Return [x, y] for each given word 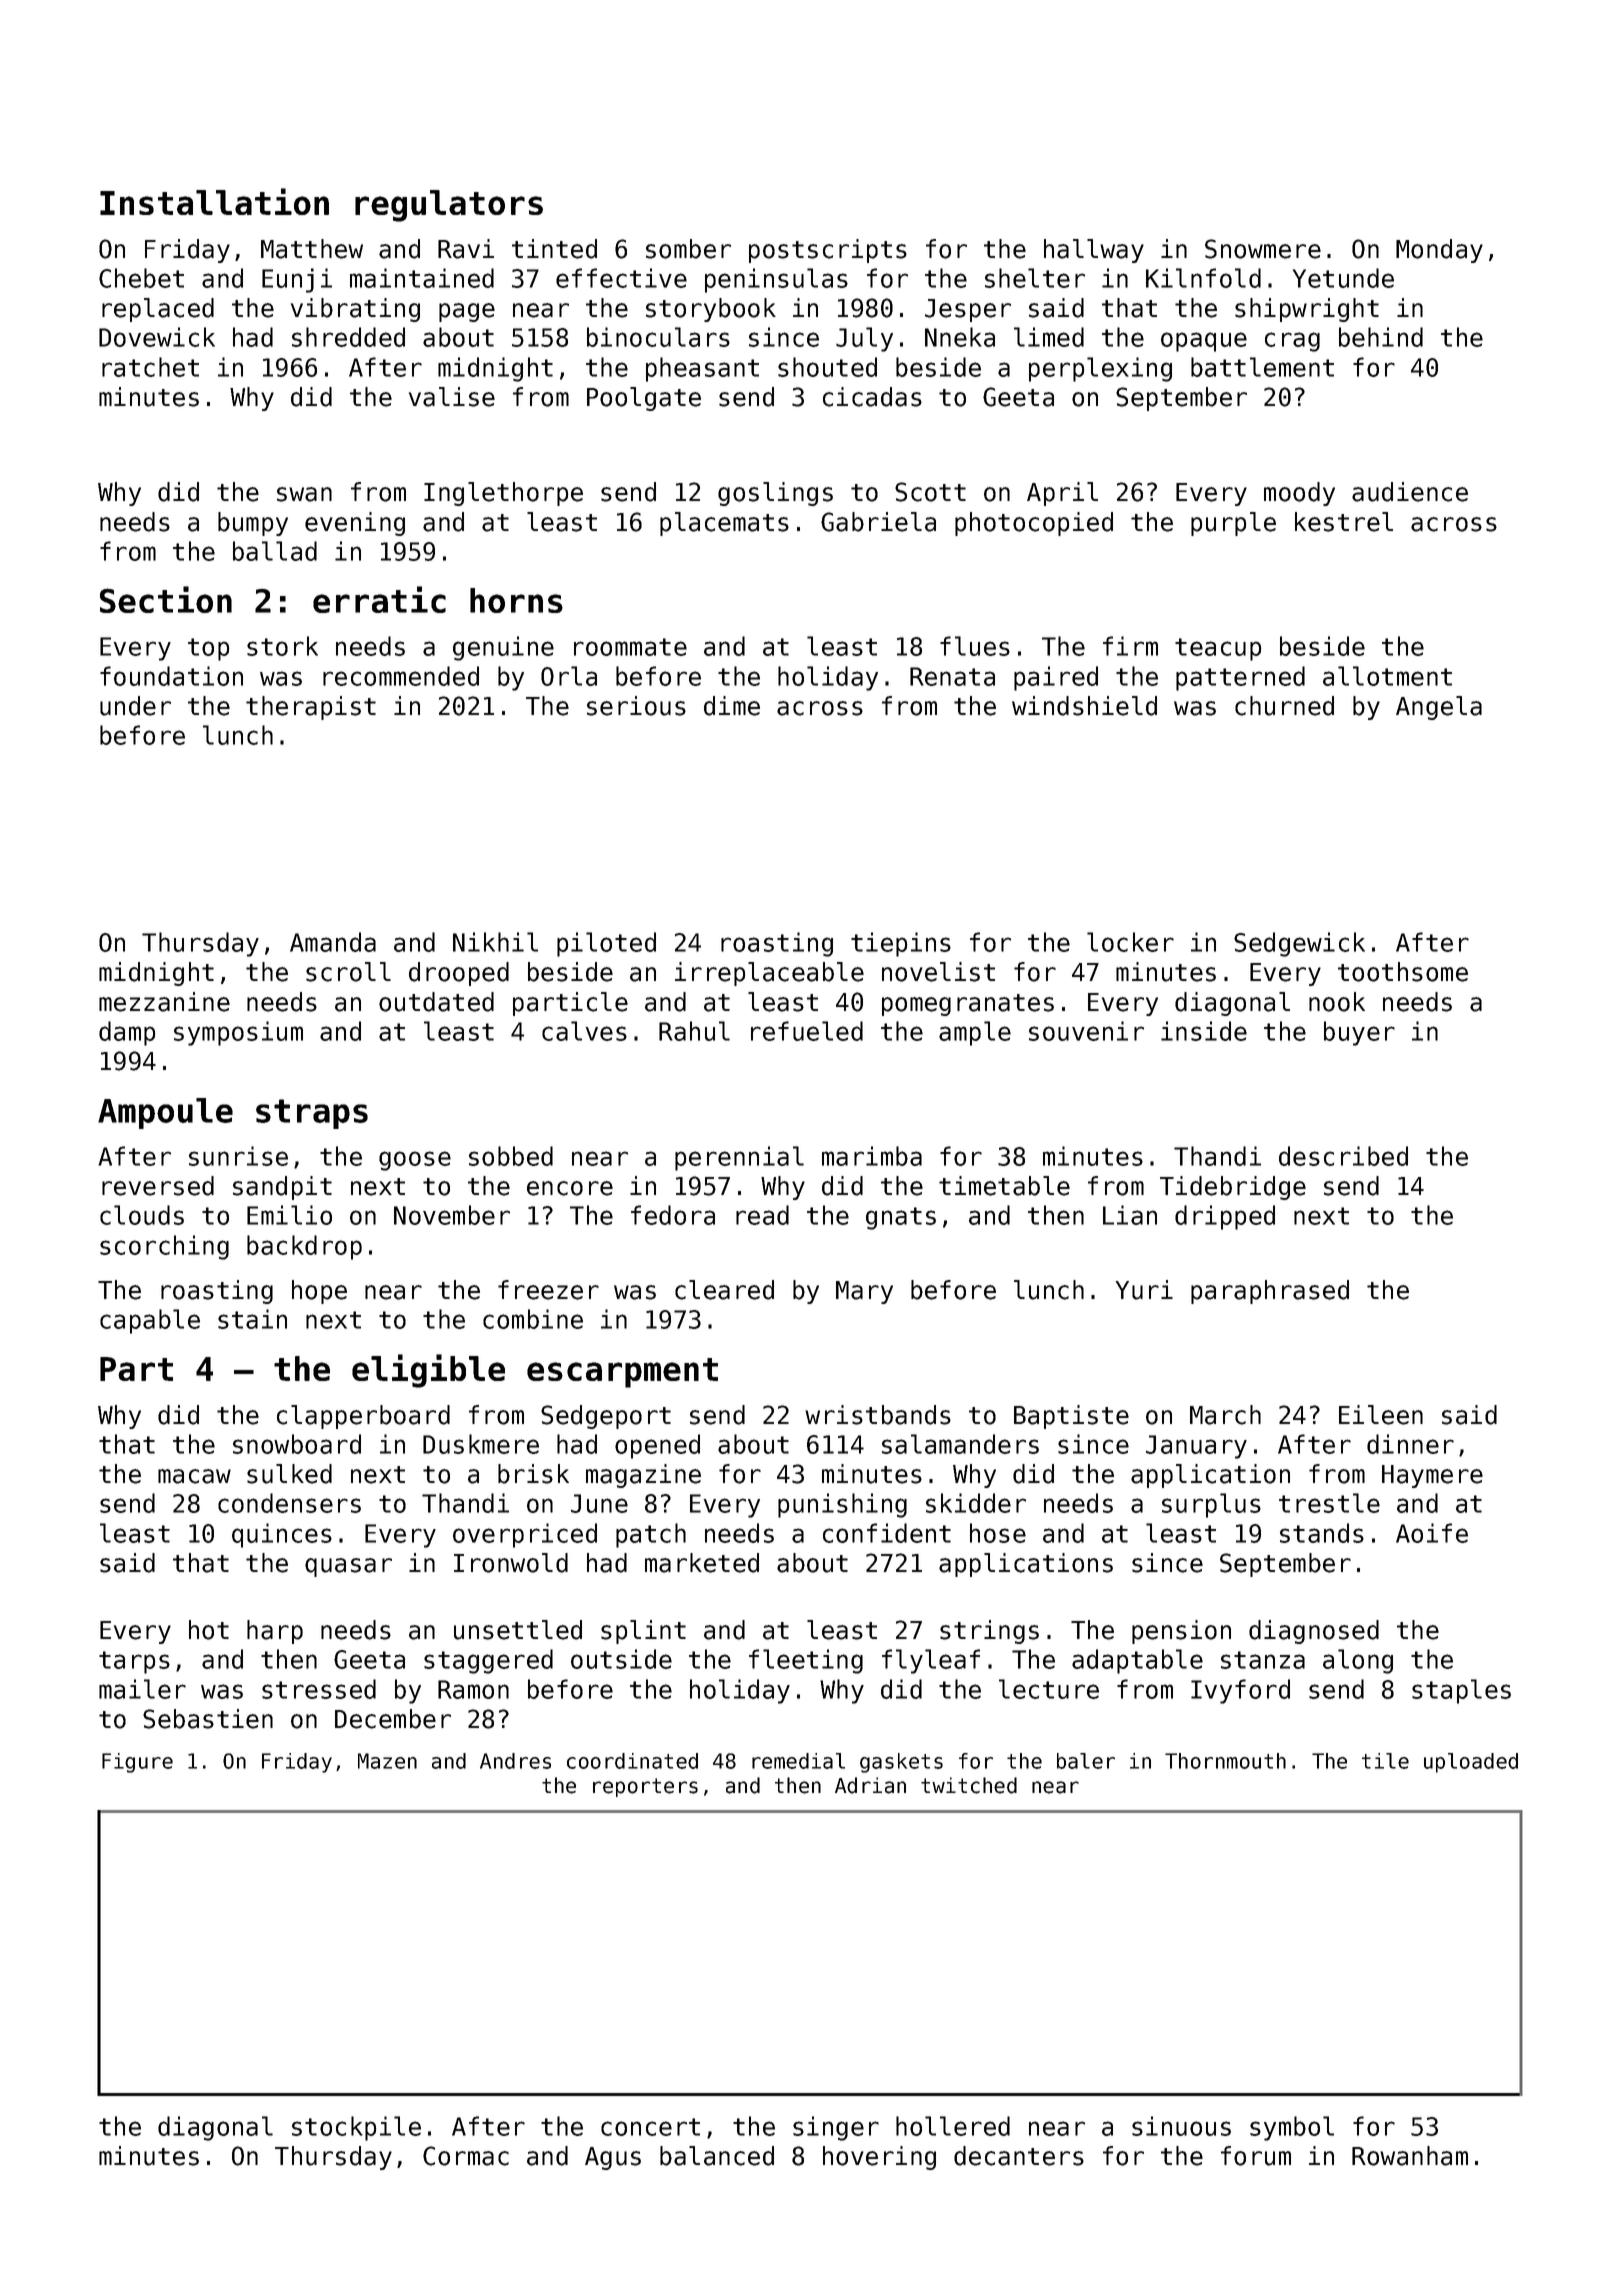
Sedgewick [1299, 944]
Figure [137, 1763]
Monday [1439, 251]
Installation [214, 201]
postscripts [828, 251]
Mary [864, 1292]
